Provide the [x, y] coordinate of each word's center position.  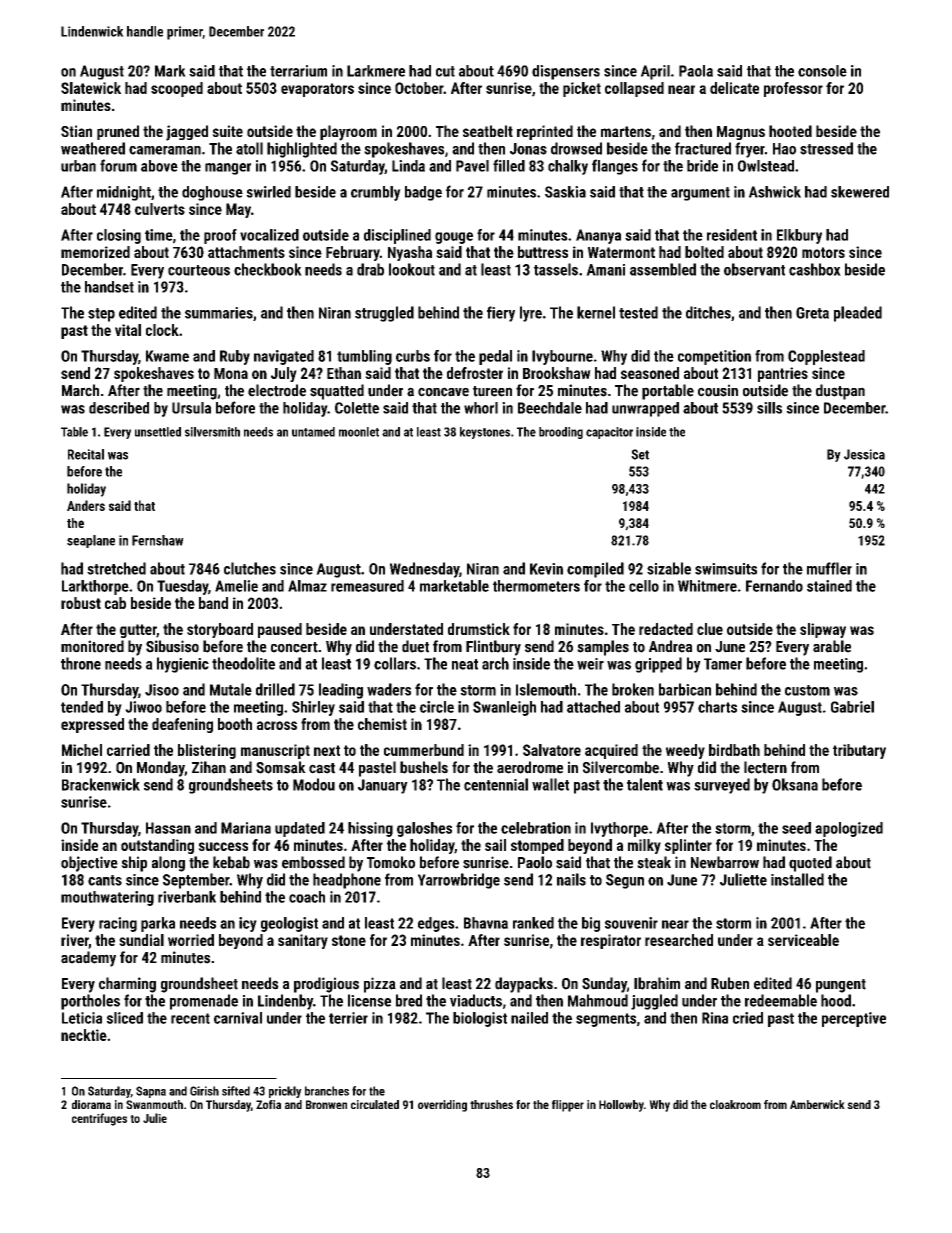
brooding [561, 433]
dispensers [566, 72]
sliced [125, 1018]
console [822, 71]
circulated [375, 1104]
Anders [86, 505]
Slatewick [91, 88]
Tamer [723, 664]
